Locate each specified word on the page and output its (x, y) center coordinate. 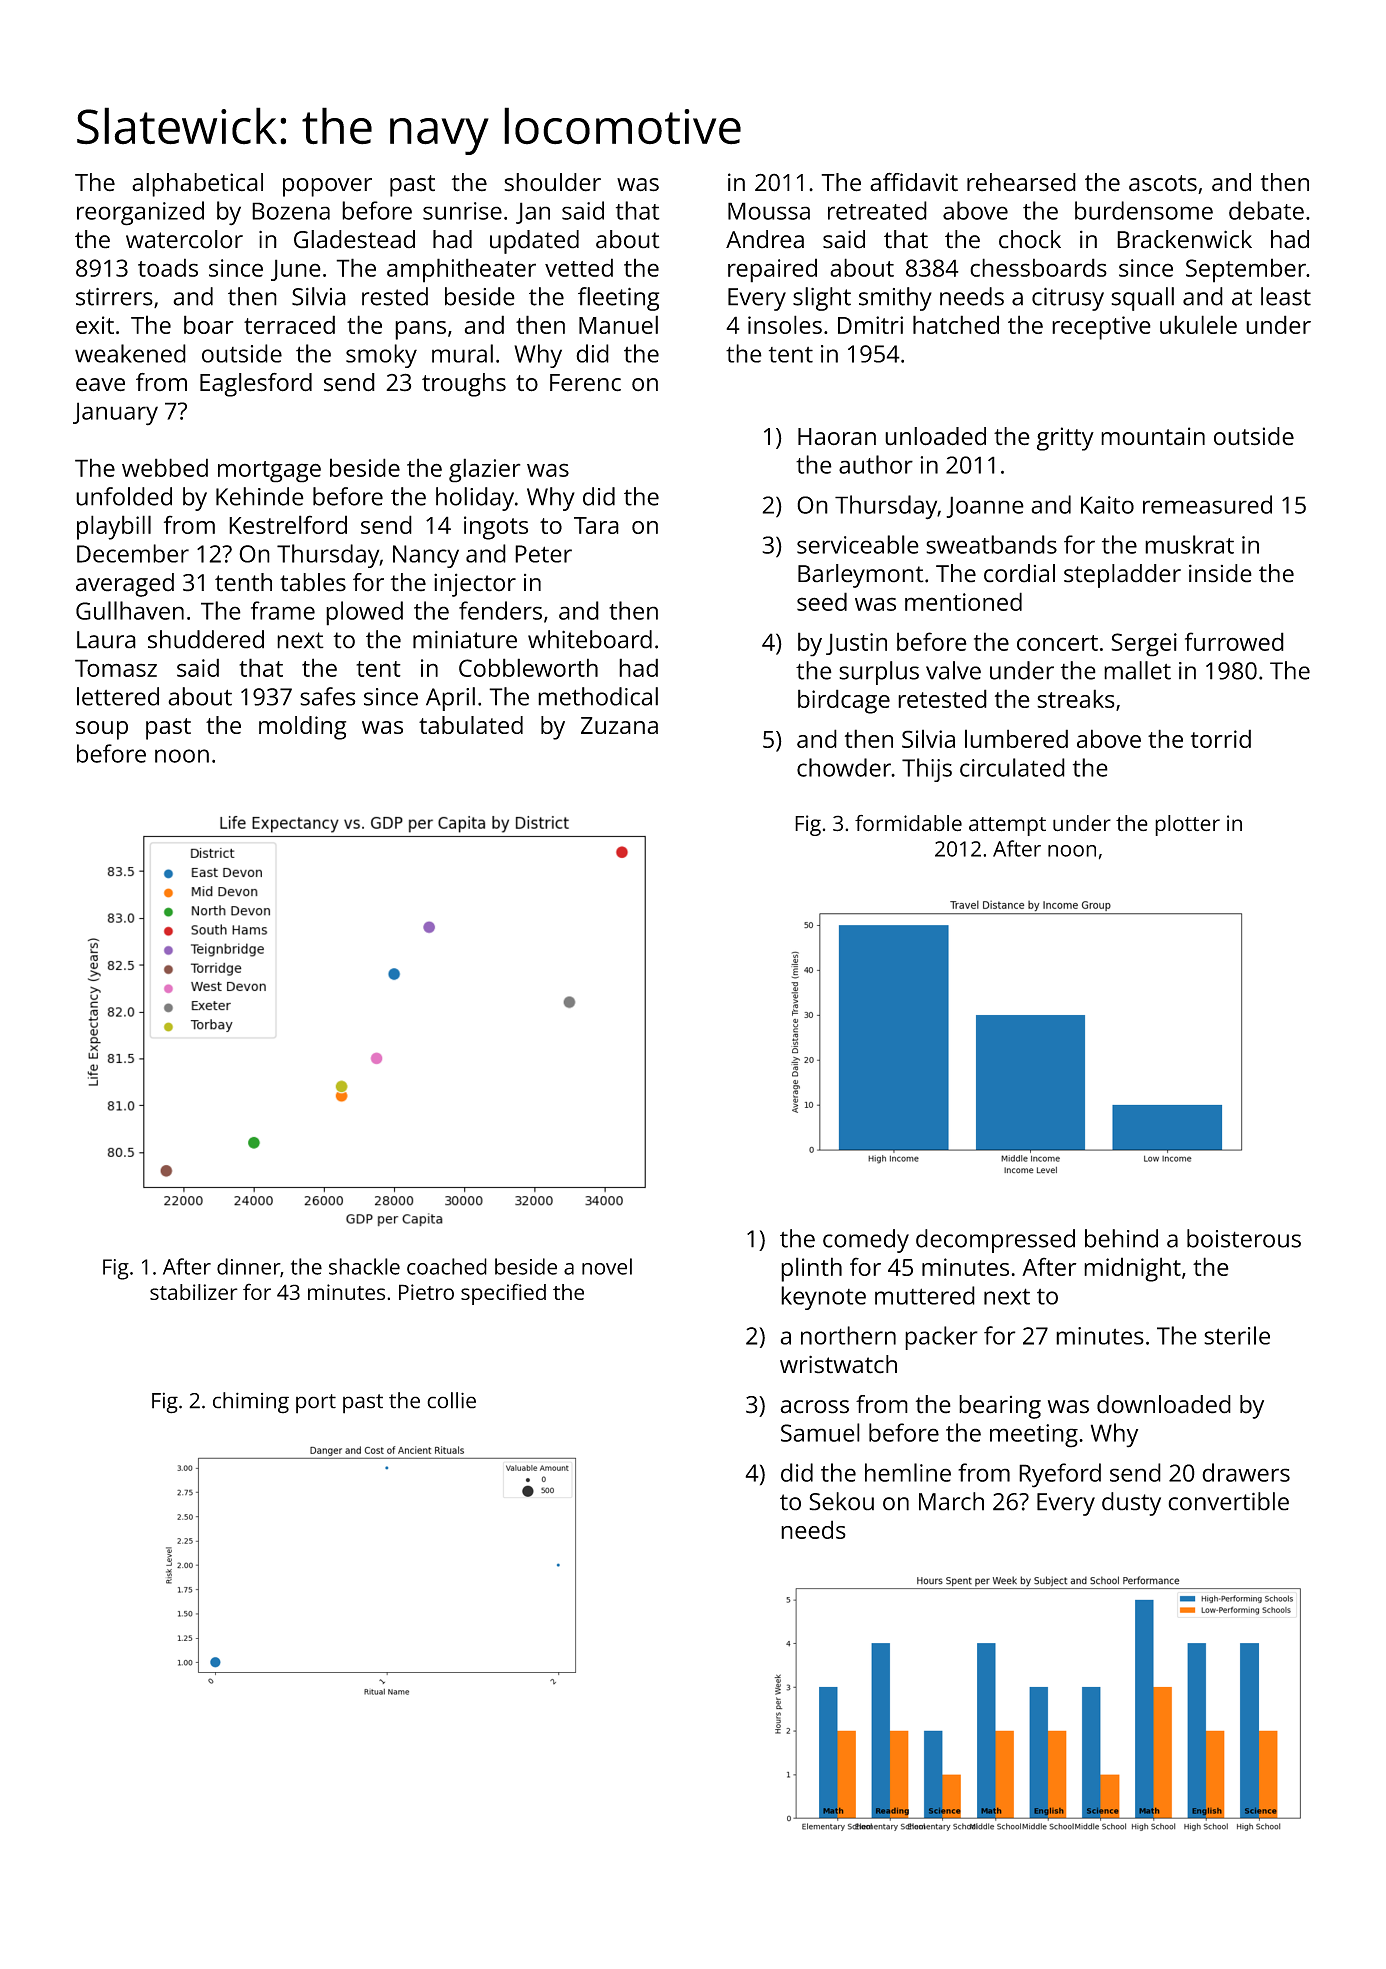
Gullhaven (130, 610)
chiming (251, 1403)
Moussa (769, 211)
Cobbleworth (528, 667)
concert (1057, 643)
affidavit (914, 182)
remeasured (1207, 504)
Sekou (841, 1501)
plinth (811, 1269)
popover (327, 187)
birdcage (844, 701)
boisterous (1244, 1238)
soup (102, 730)
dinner (248, 1266)
